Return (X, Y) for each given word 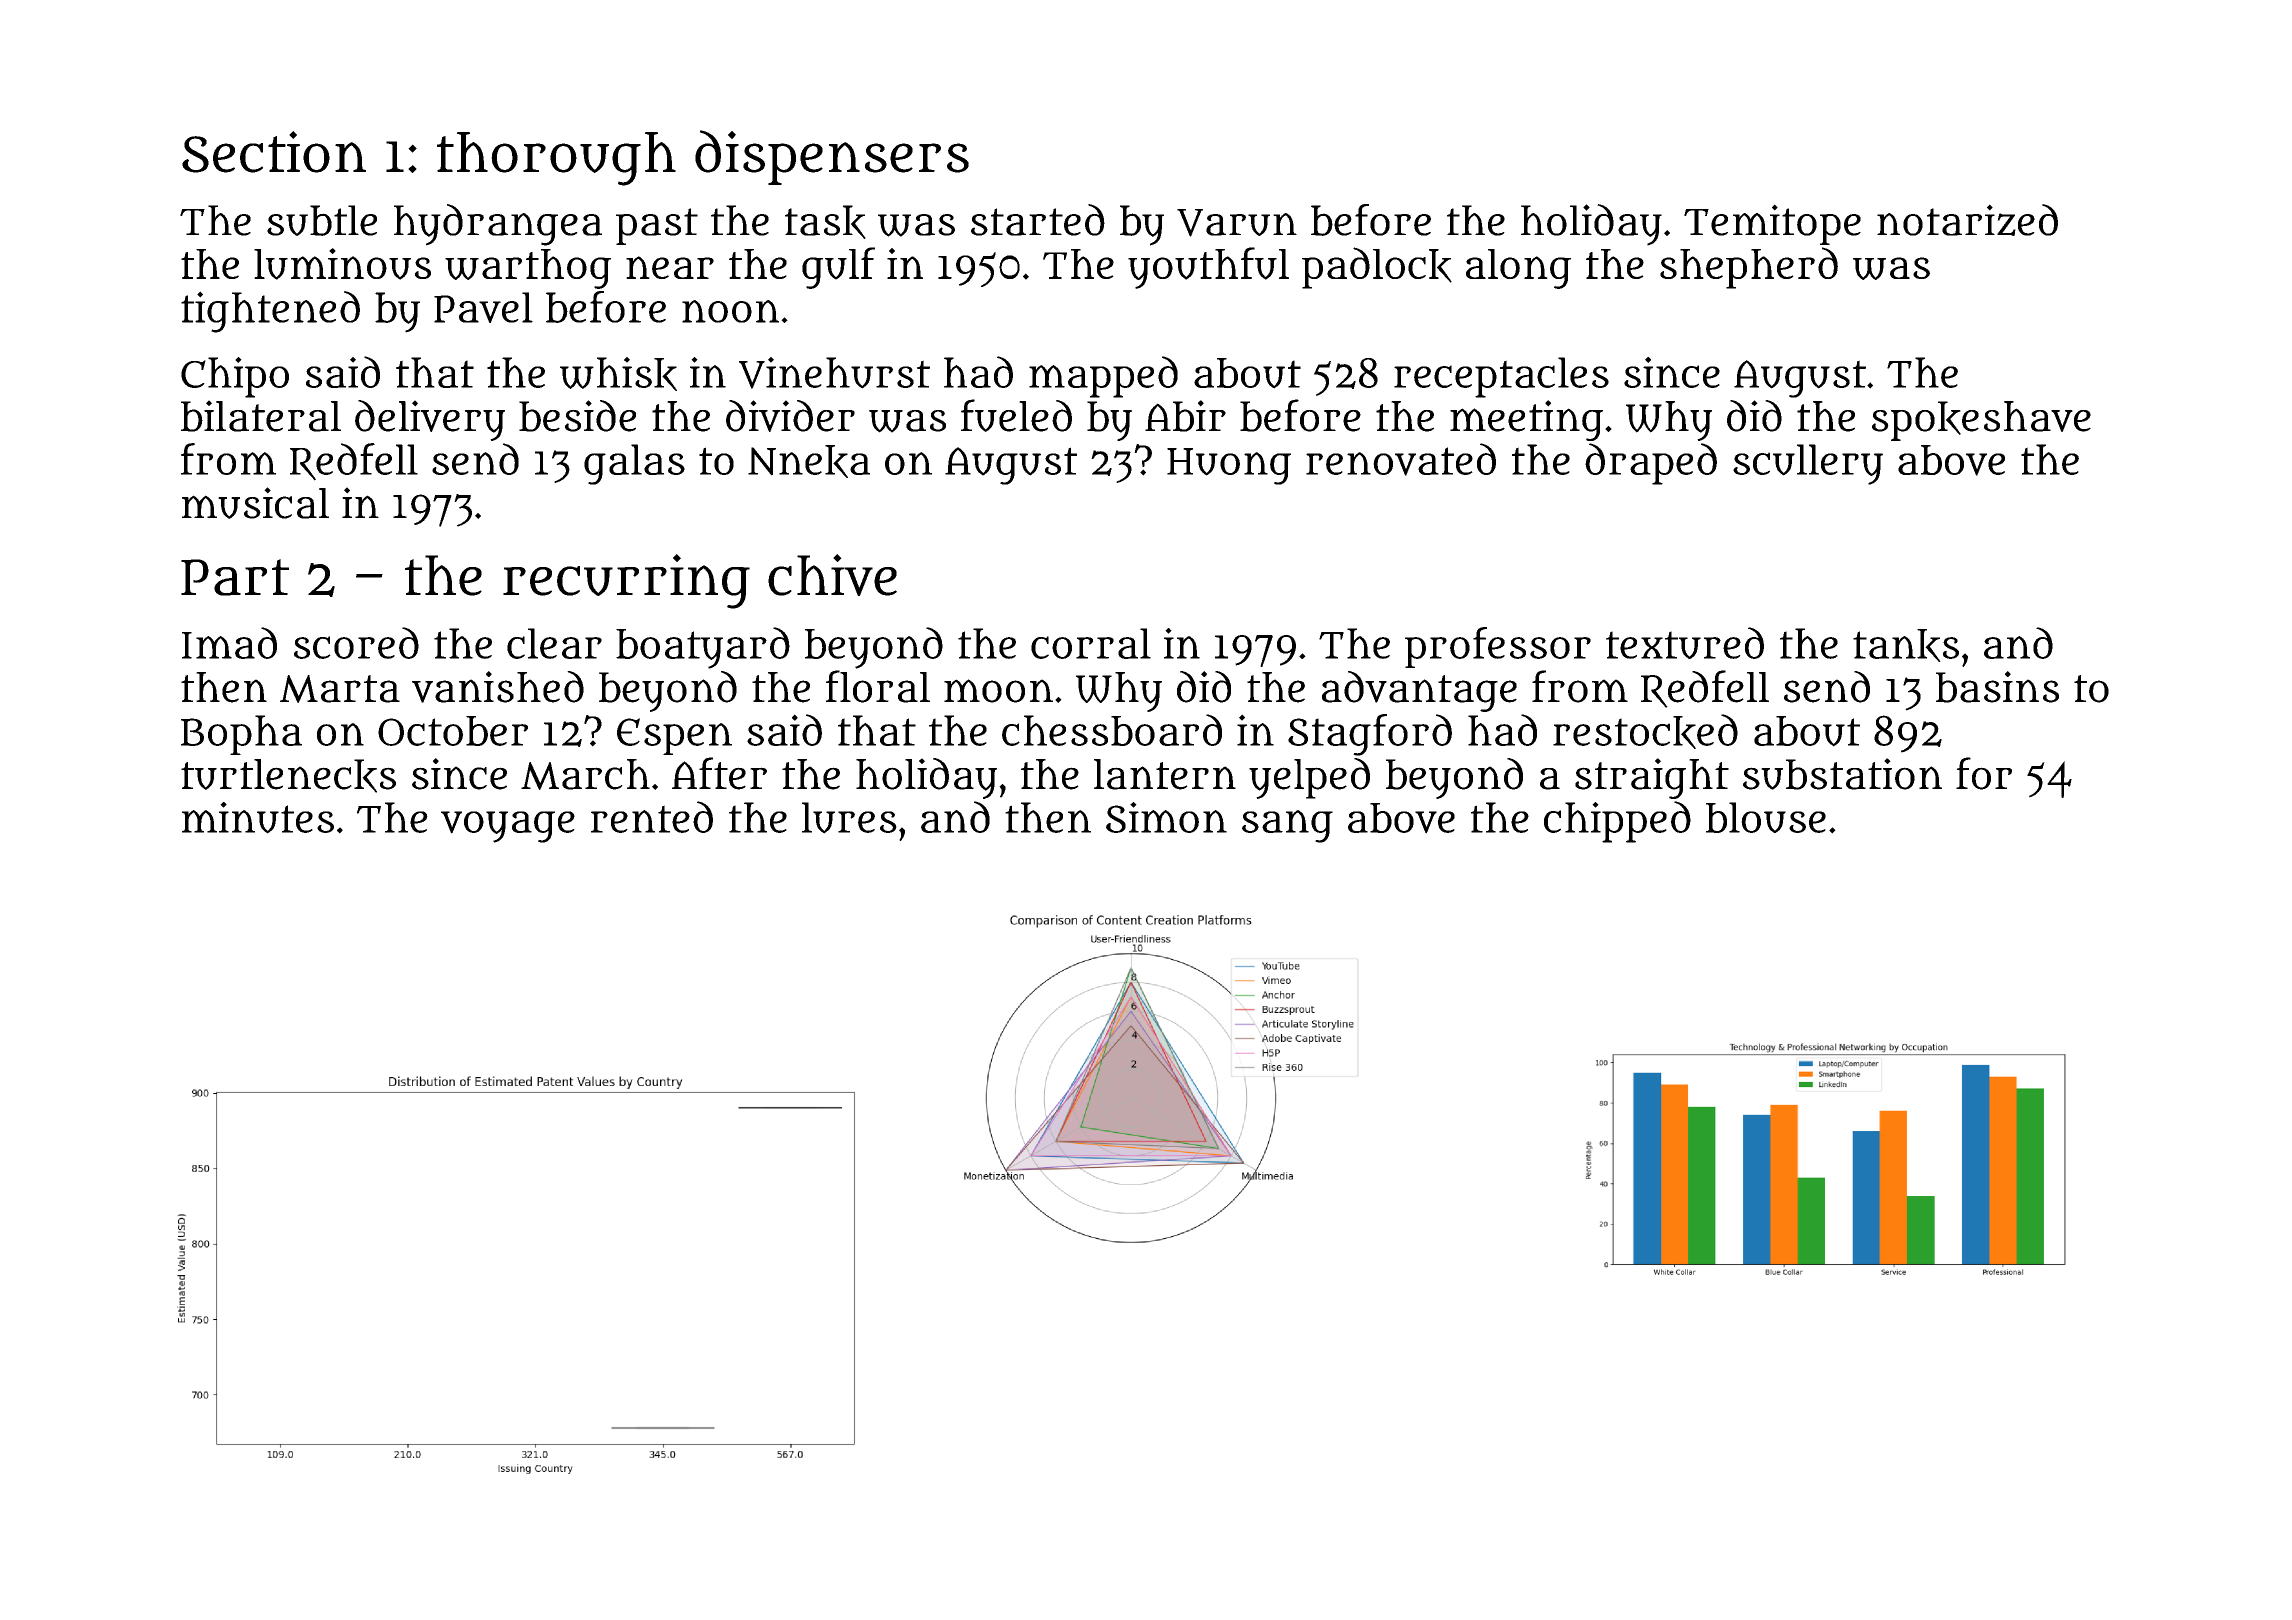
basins (1997, 687)
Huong (1229, 466)
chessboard (1112, 730)
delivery (430, 420)
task (825, 222)
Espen (674, 736)
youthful (1208, 268)
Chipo (235, 377)
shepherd (1749, 268)
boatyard (703, 648)
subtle (322, 220)
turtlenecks (288, 776)
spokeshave (1981, 421)
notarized (1967, 220)
